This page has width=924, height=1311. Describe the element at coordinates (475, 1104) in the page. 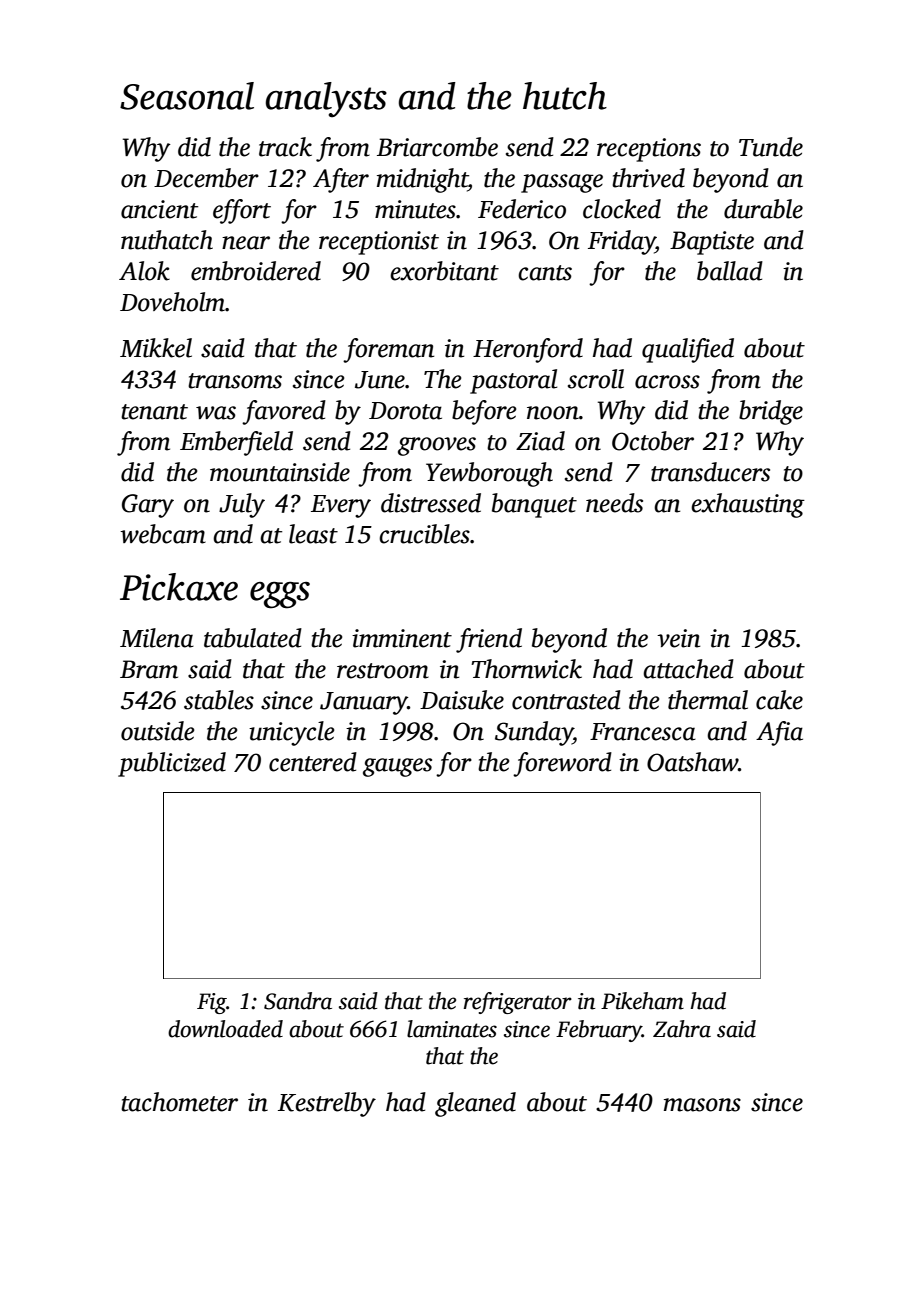

I see `gleaned` at that location.
